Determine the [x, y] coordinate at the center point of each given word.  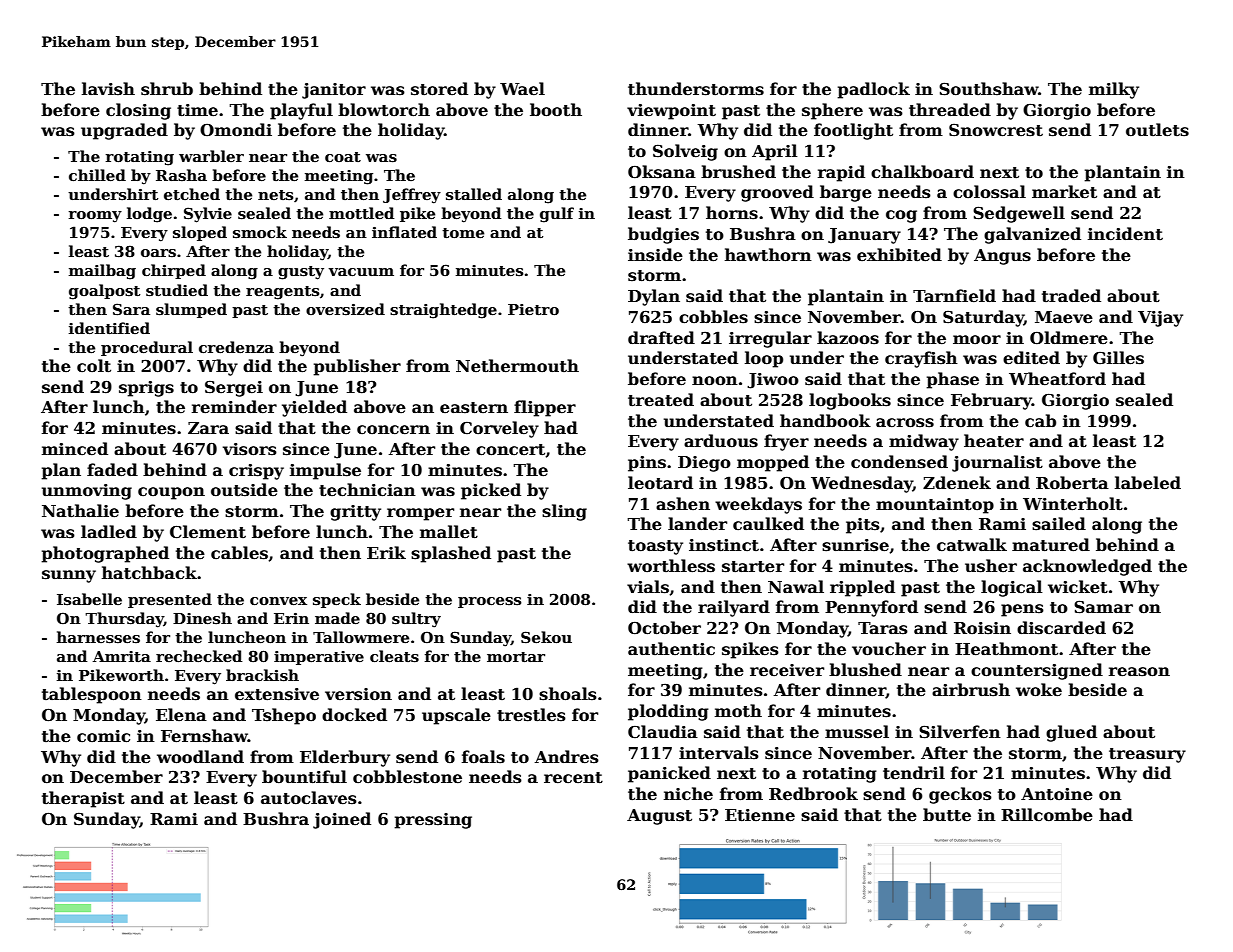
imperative [319, 658]
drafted [661, 338]
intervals [719, 753]
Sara [131, 309]
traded [1071, 296]
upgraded [124, 131]
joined [342, 820]
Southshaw [989, 89]
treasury [1147, 755]
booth [556, 110]
